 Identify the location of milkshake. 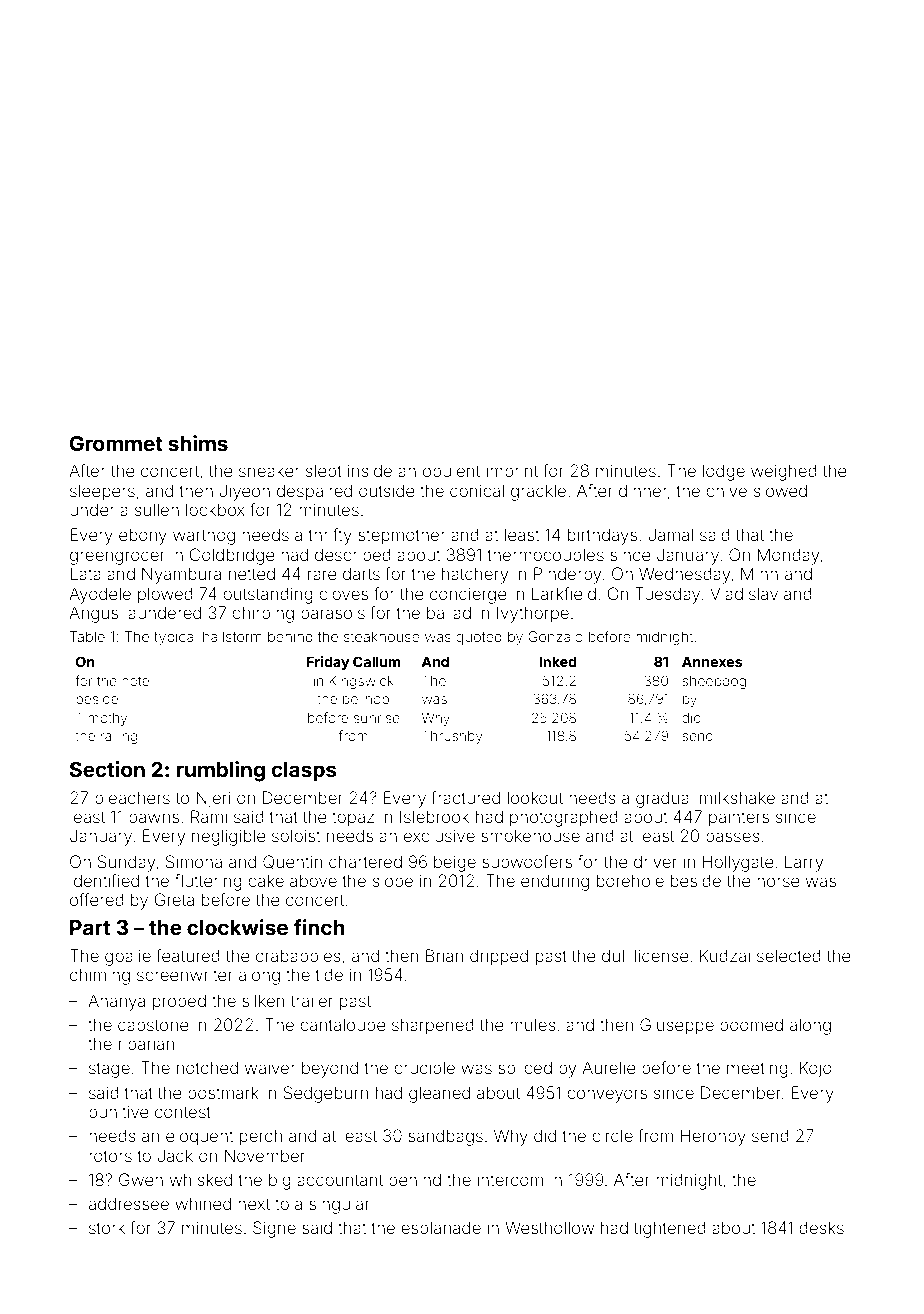
(737, 797).
